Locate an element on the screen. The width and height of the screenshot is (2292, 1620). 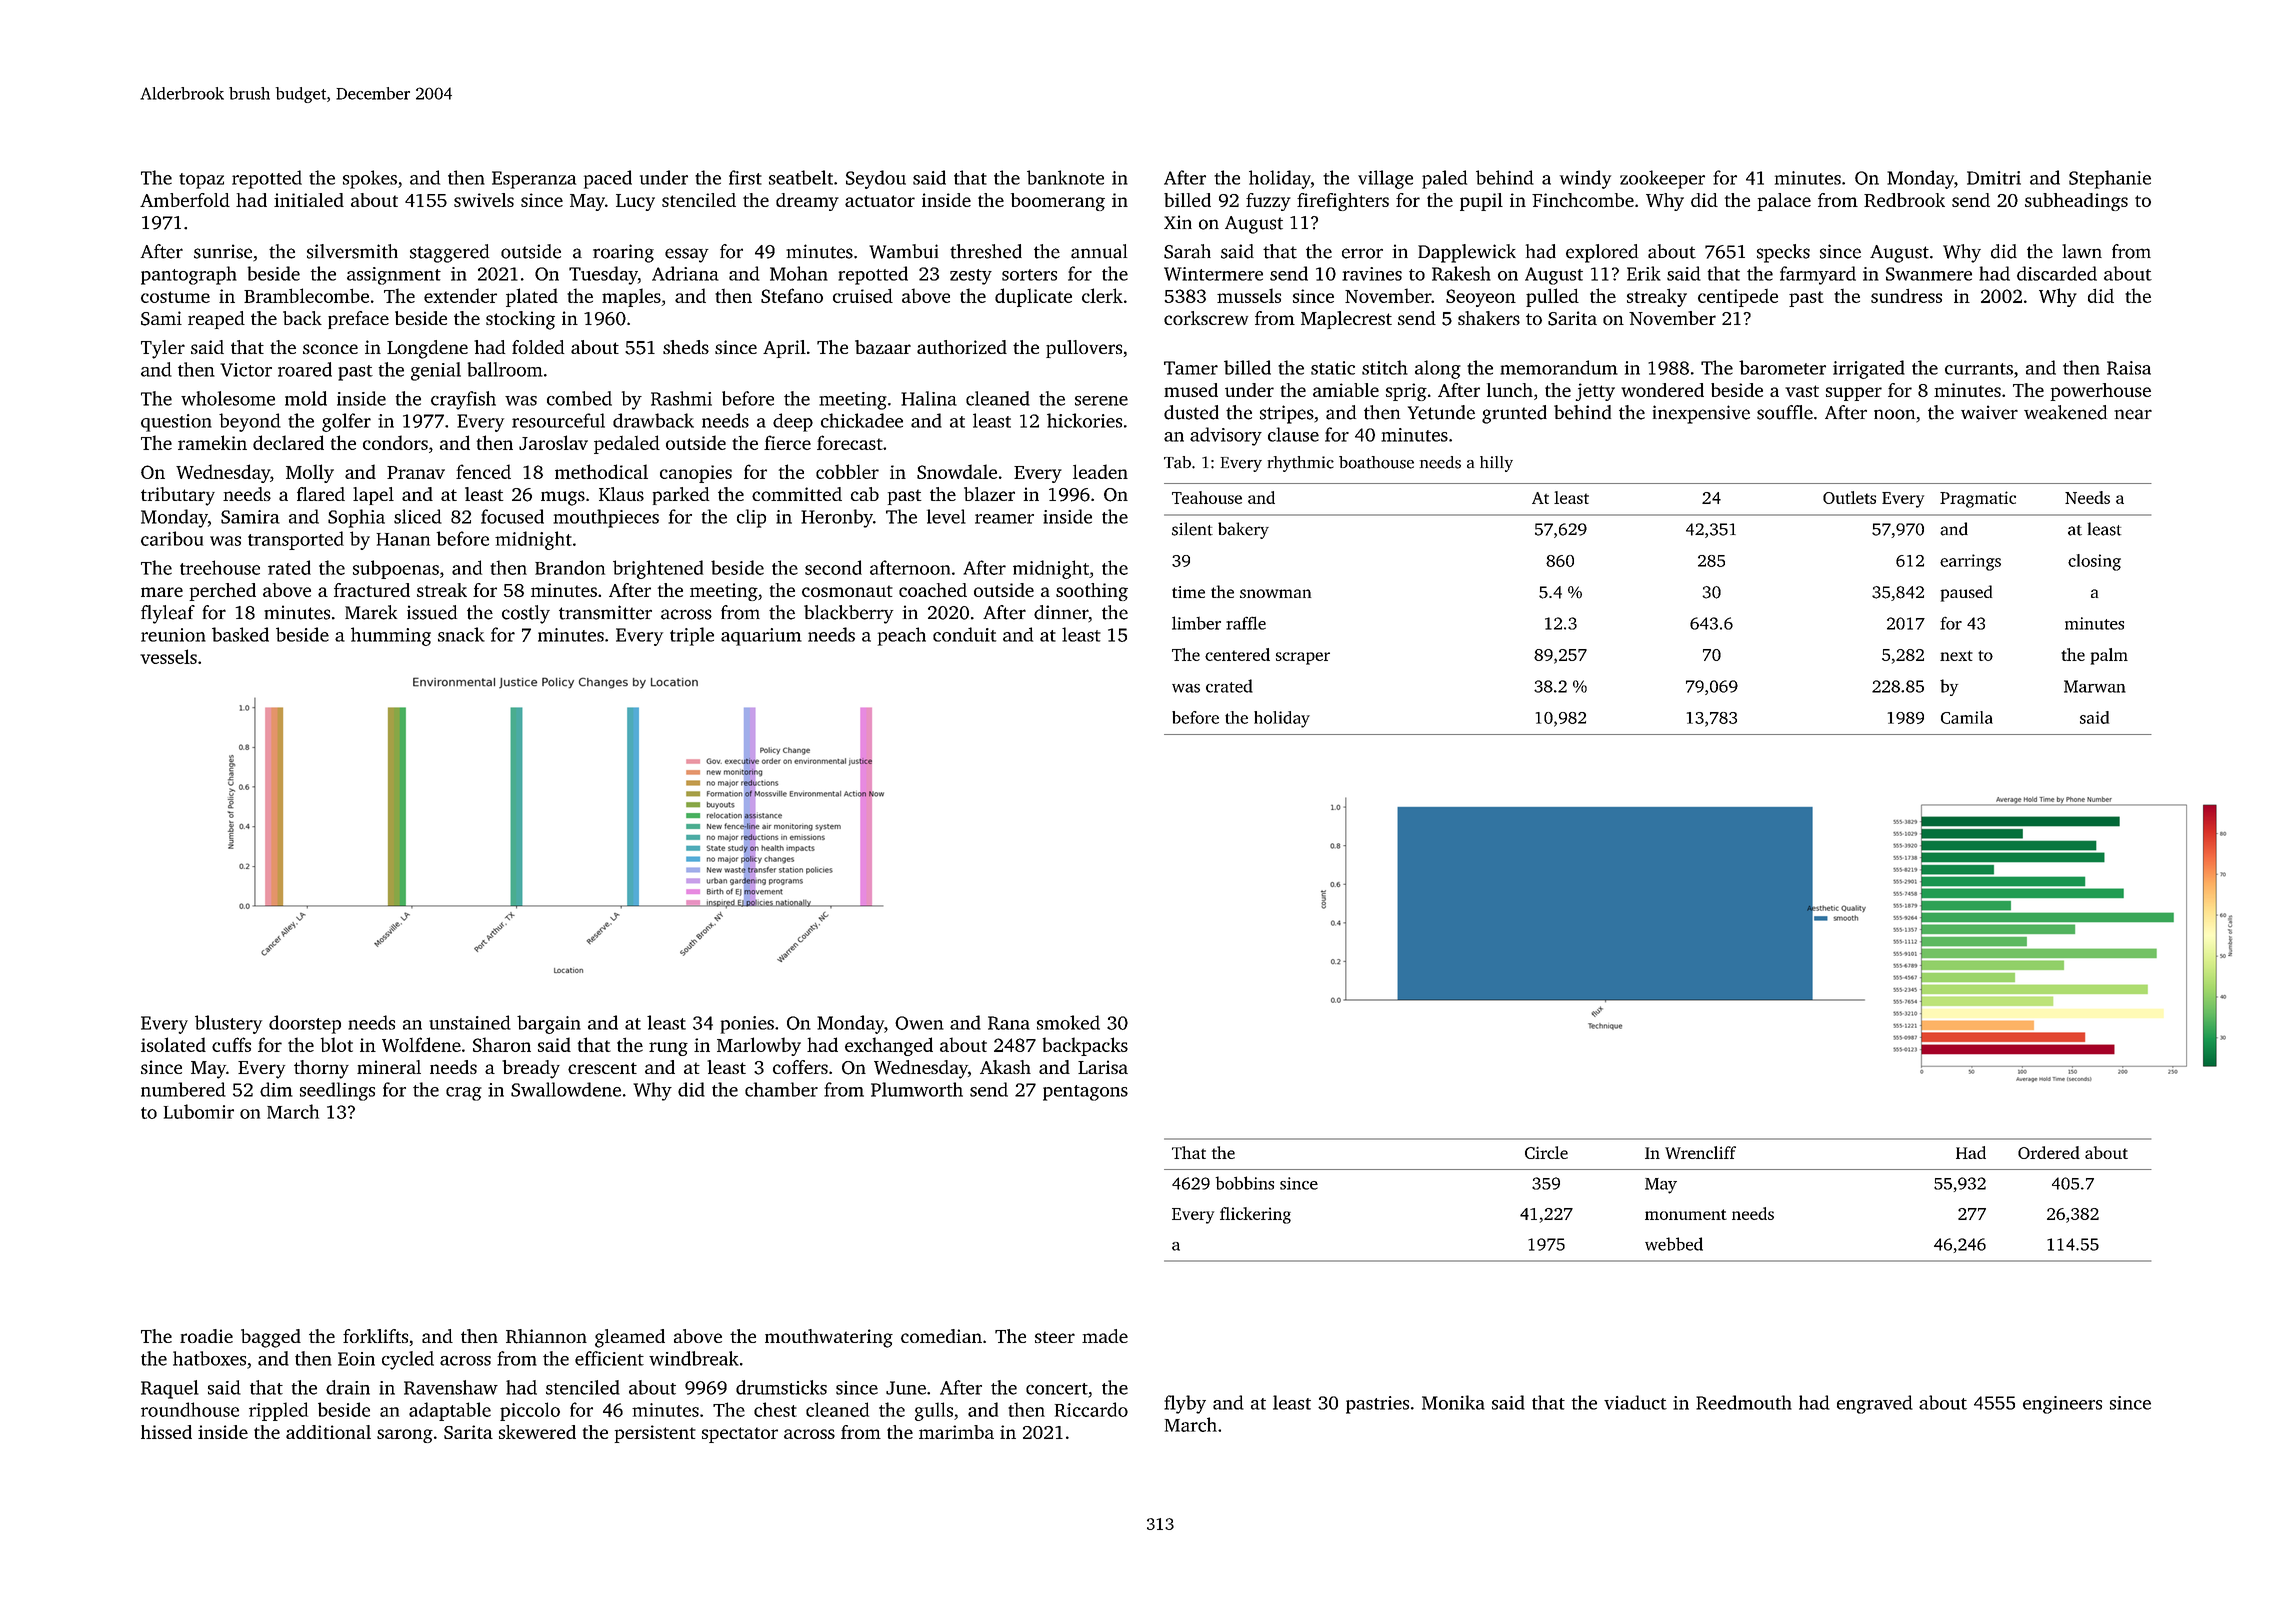
flyby is located at coordinates (1185, 1404).
